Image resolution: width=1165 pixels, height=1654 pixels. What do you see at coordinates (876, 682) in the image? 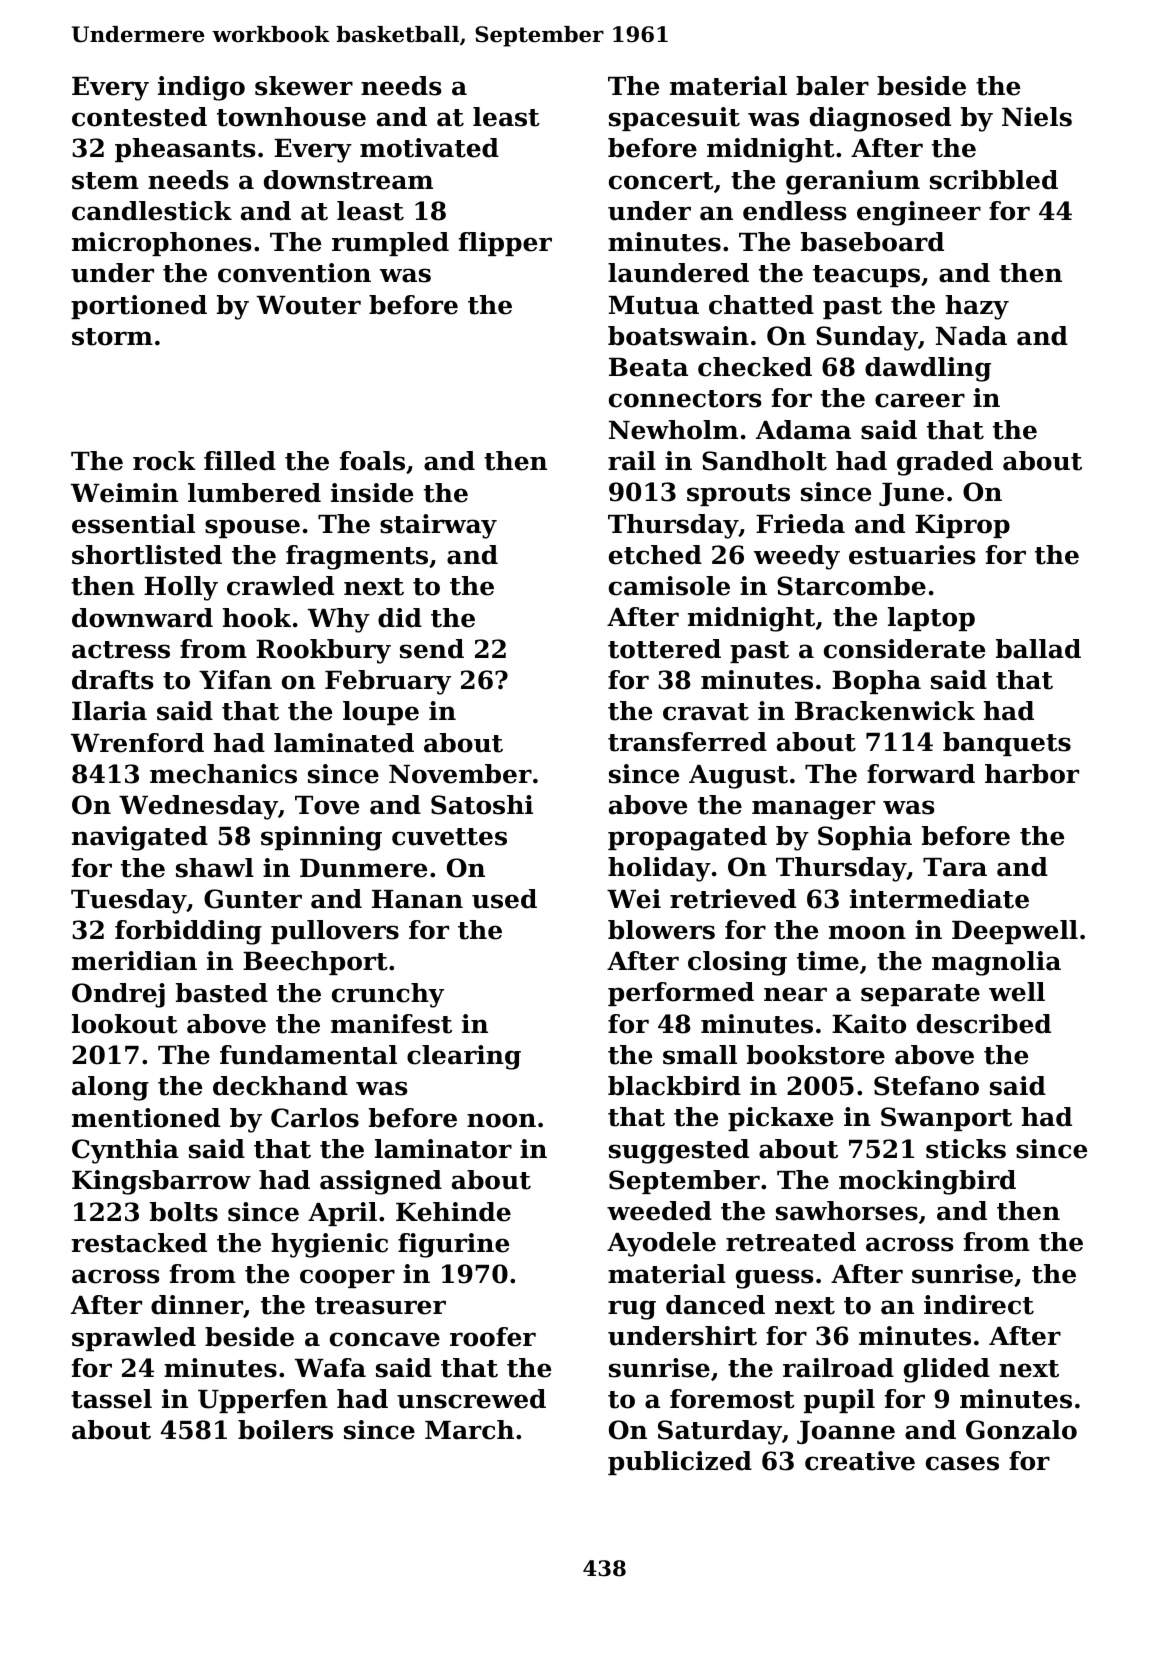
I see `Bopha` at bounding box center [876, 682].
